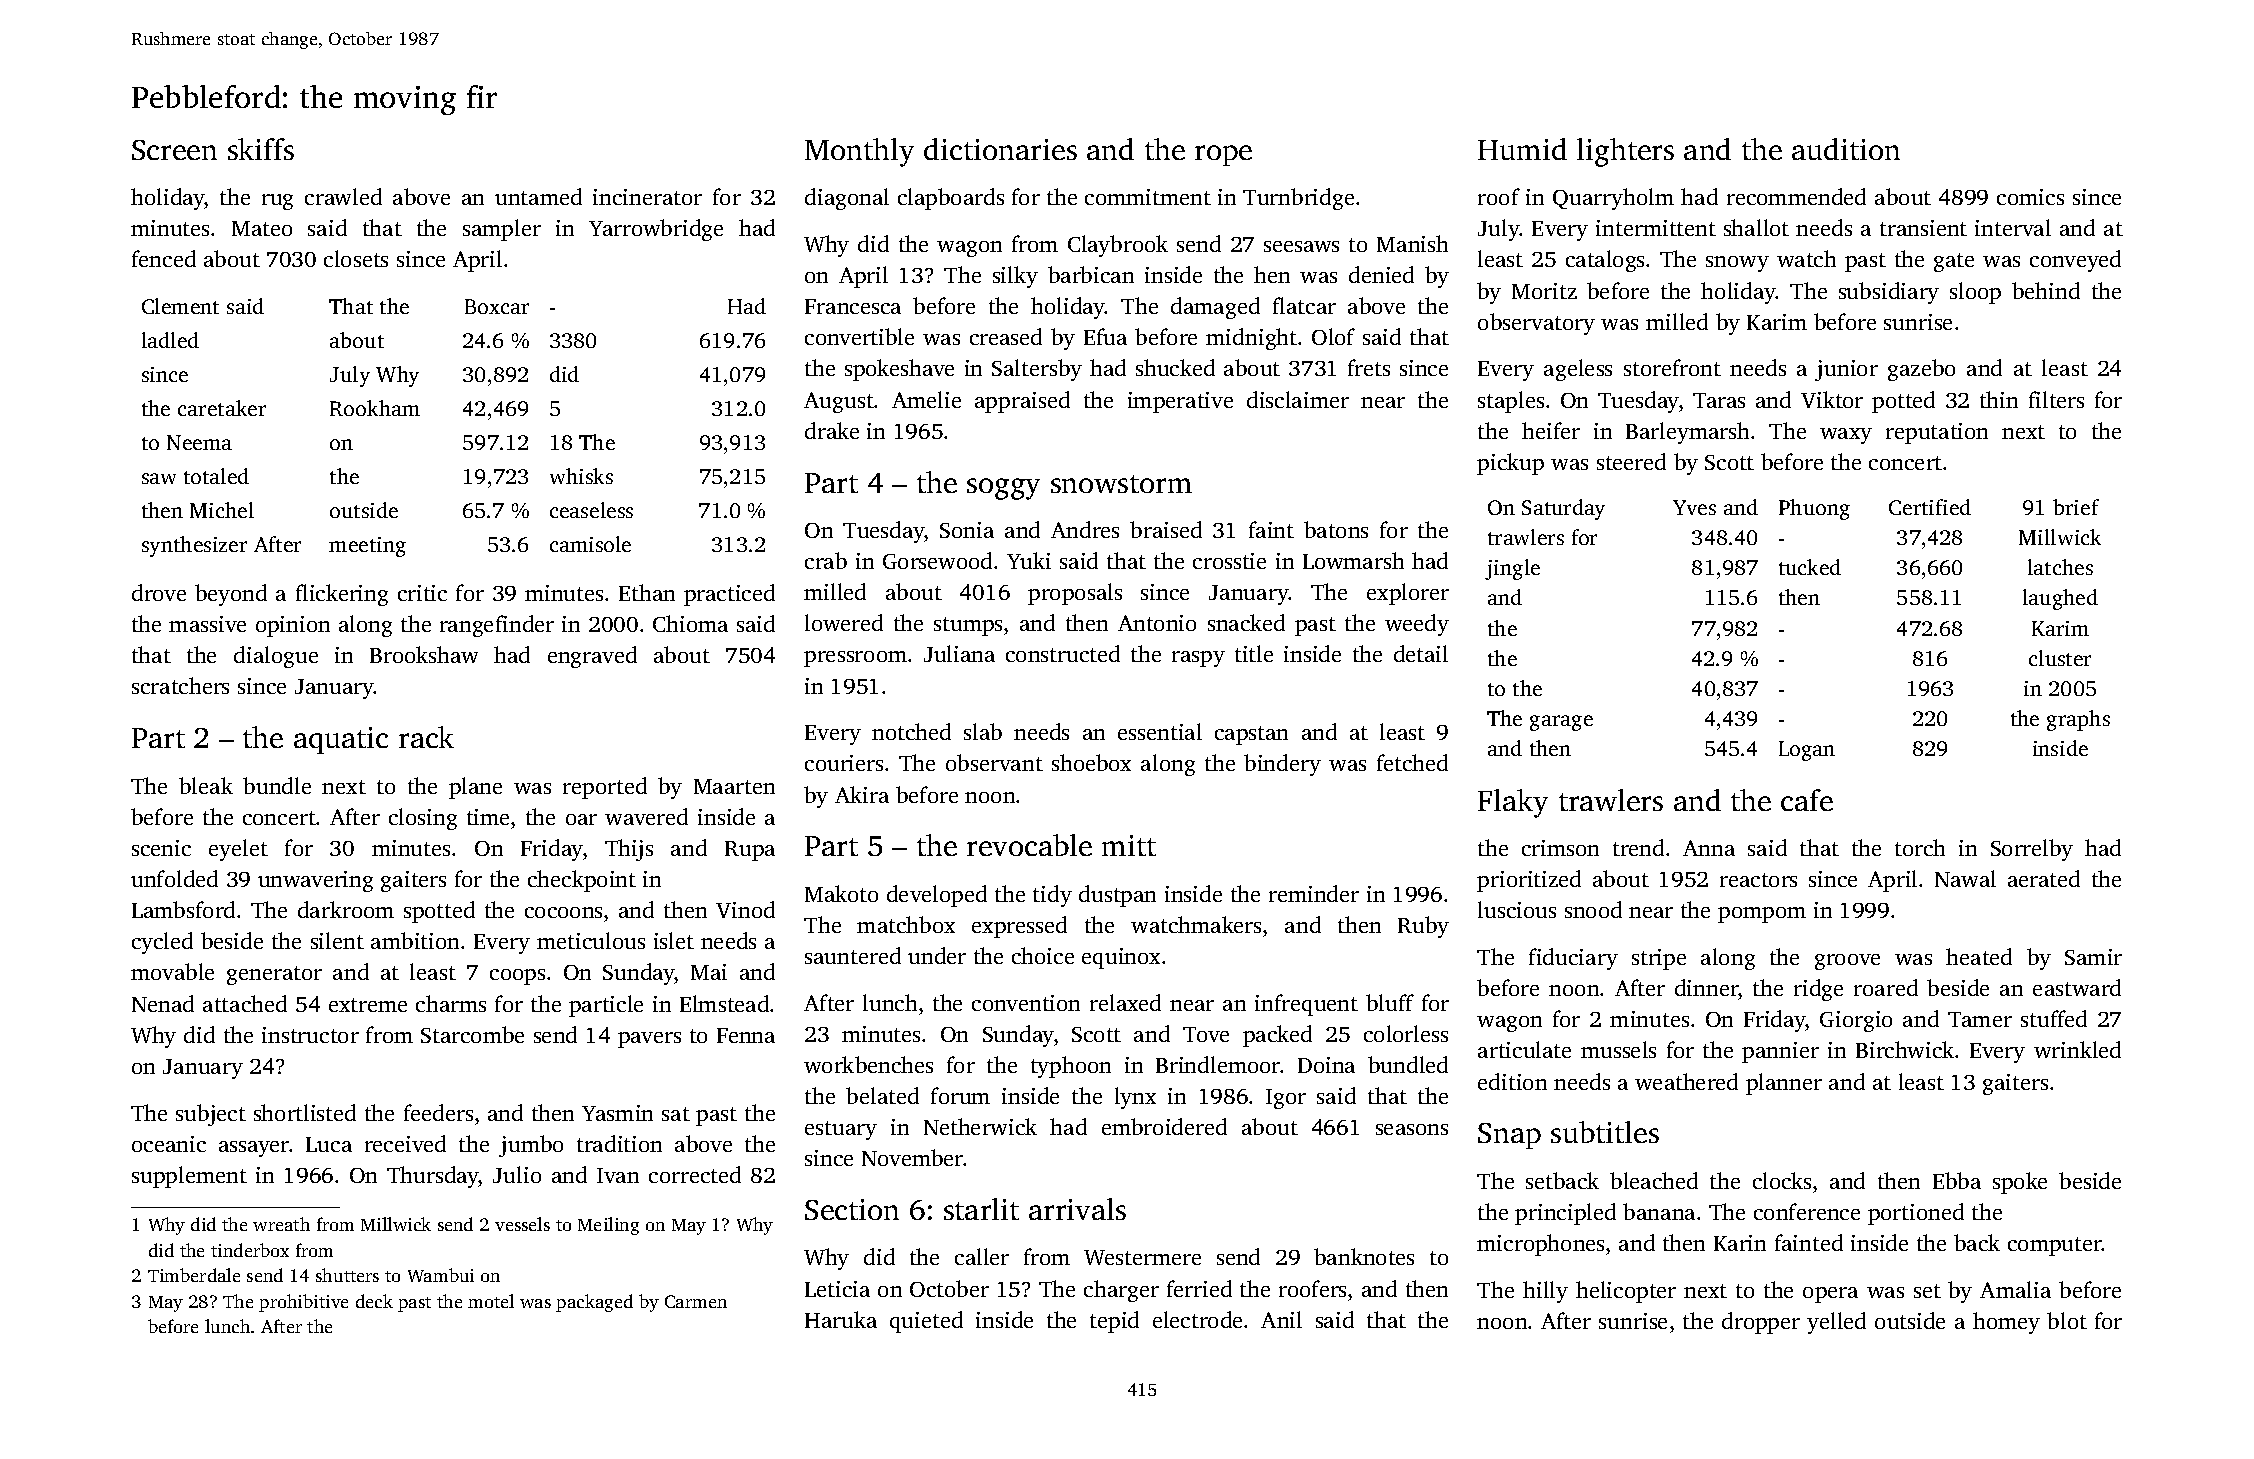  I want to click on Monthly, so click(859, 152).
